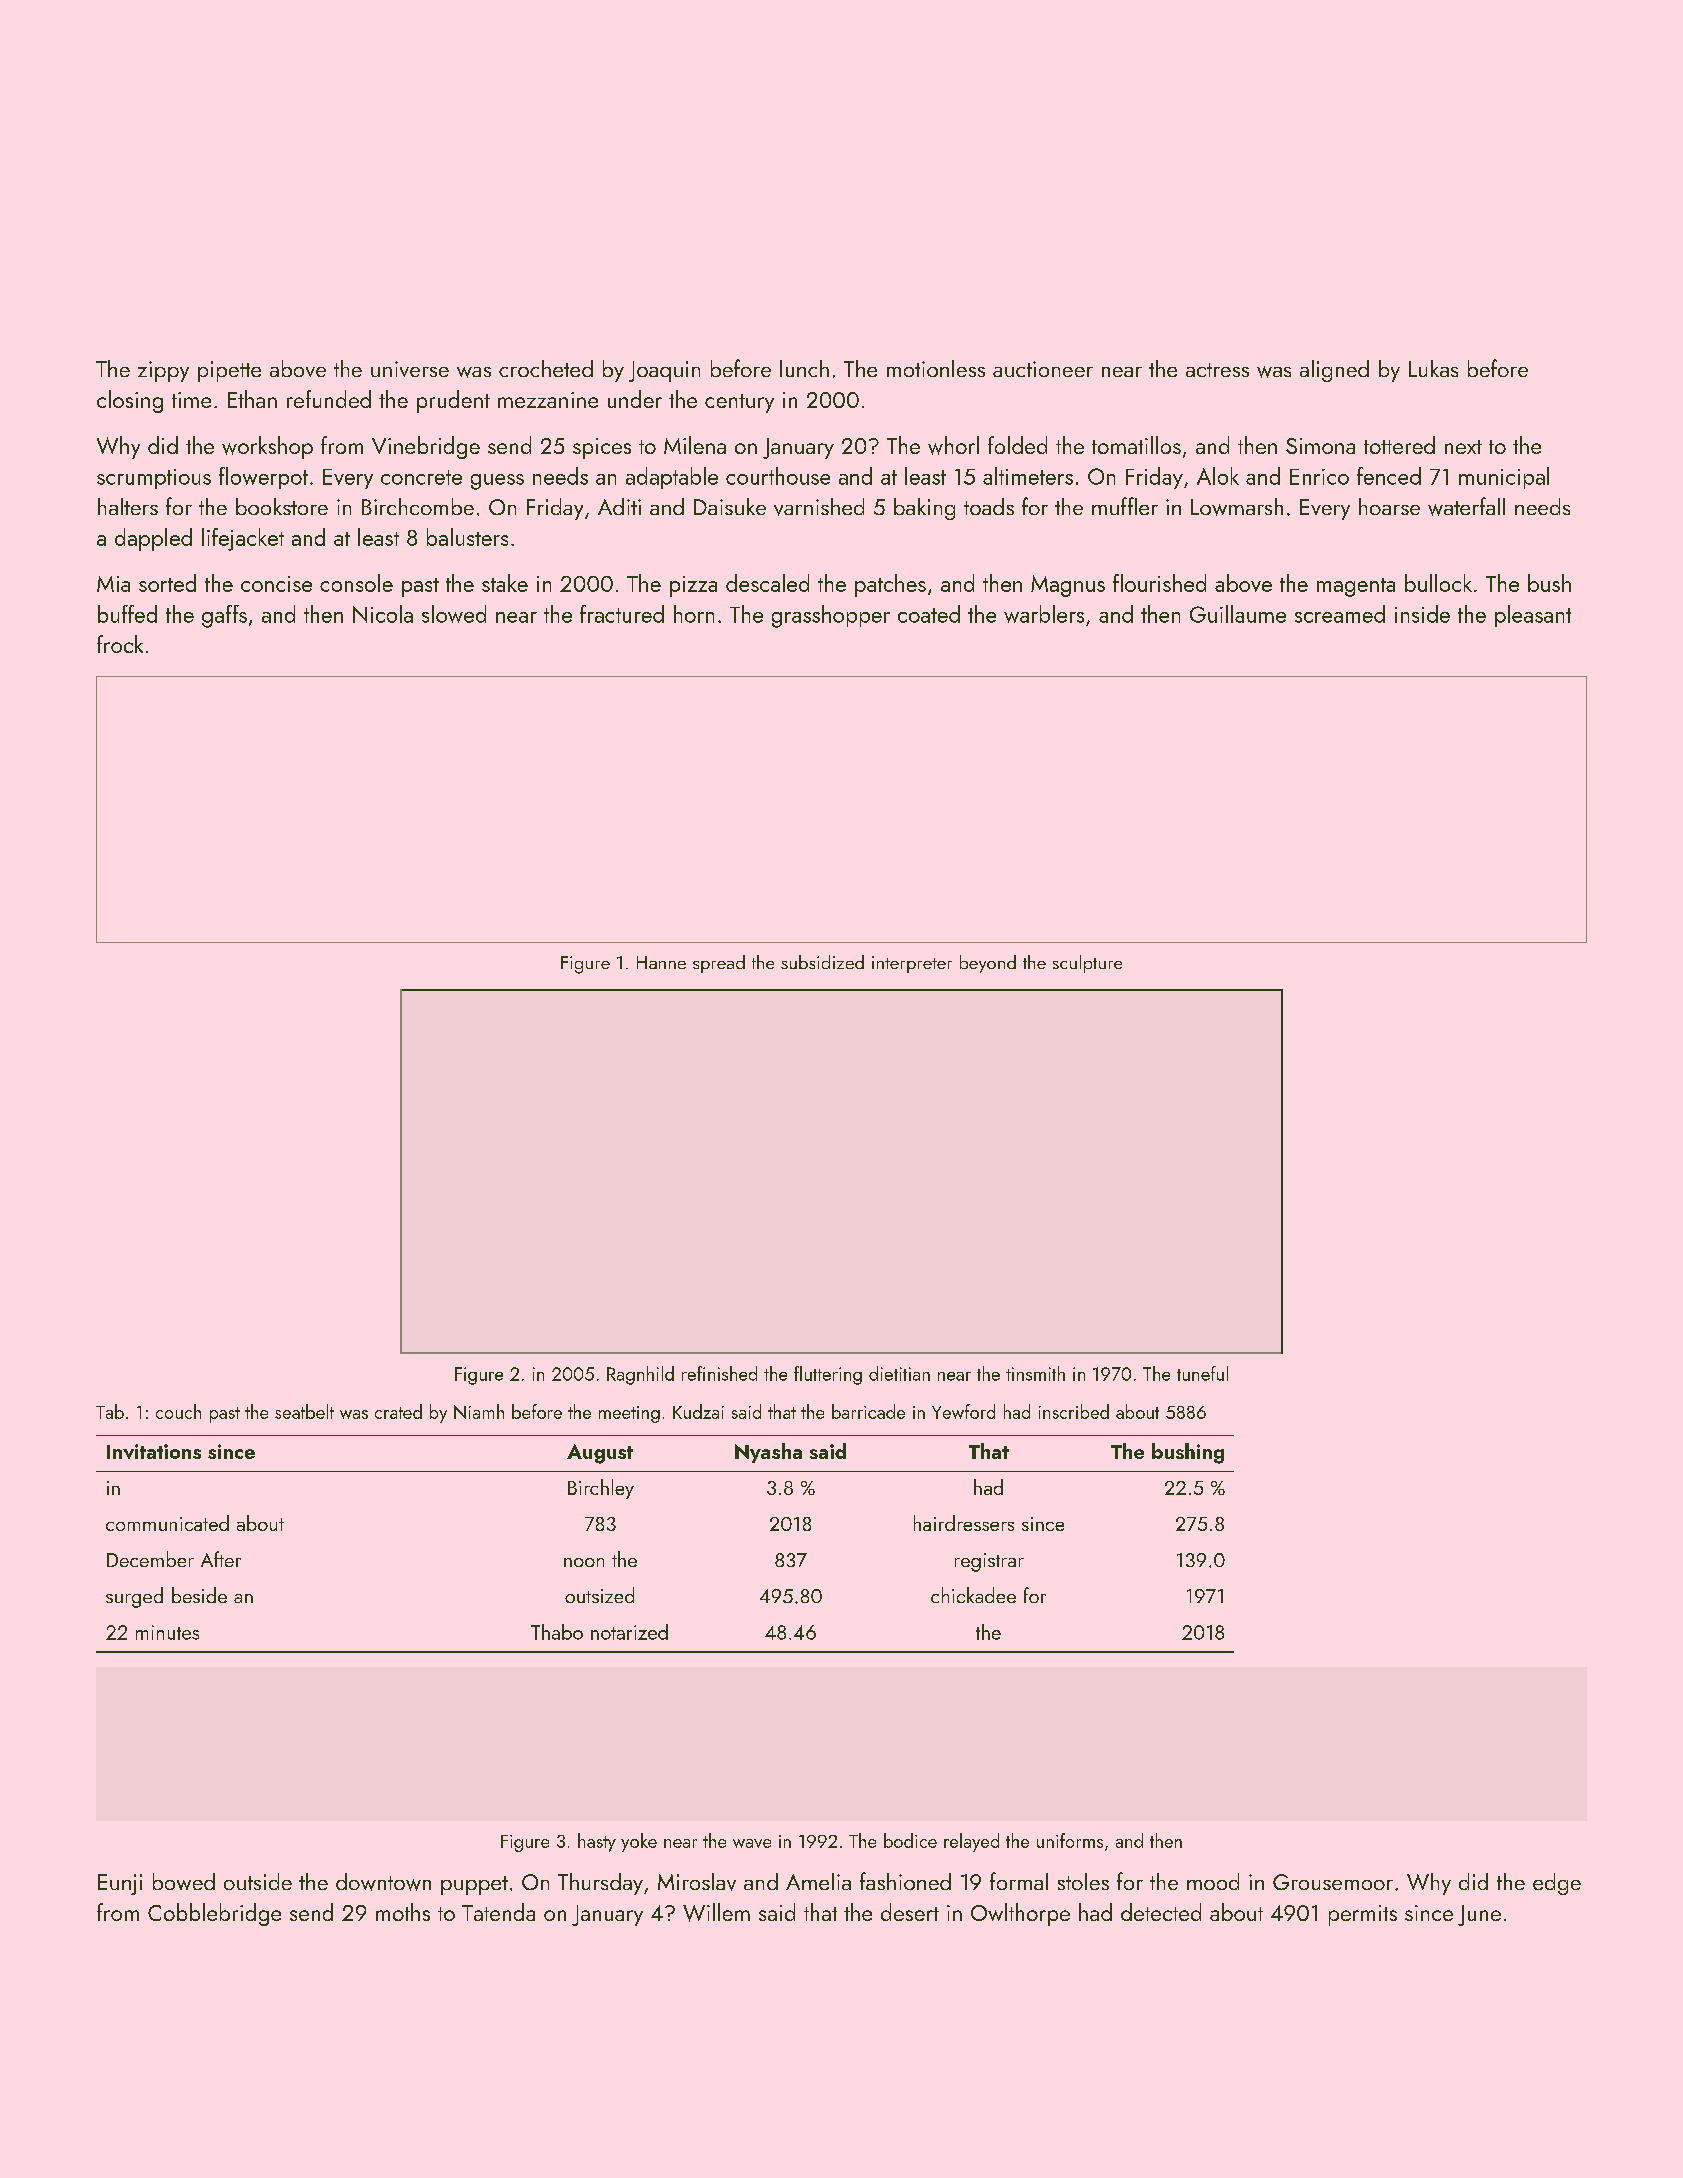 The image size is (1683, 2178). What do you see at coordinates (1202, 1373) in the screenshot?
I see `tuneful` at bounding box center [1202, 1373].
